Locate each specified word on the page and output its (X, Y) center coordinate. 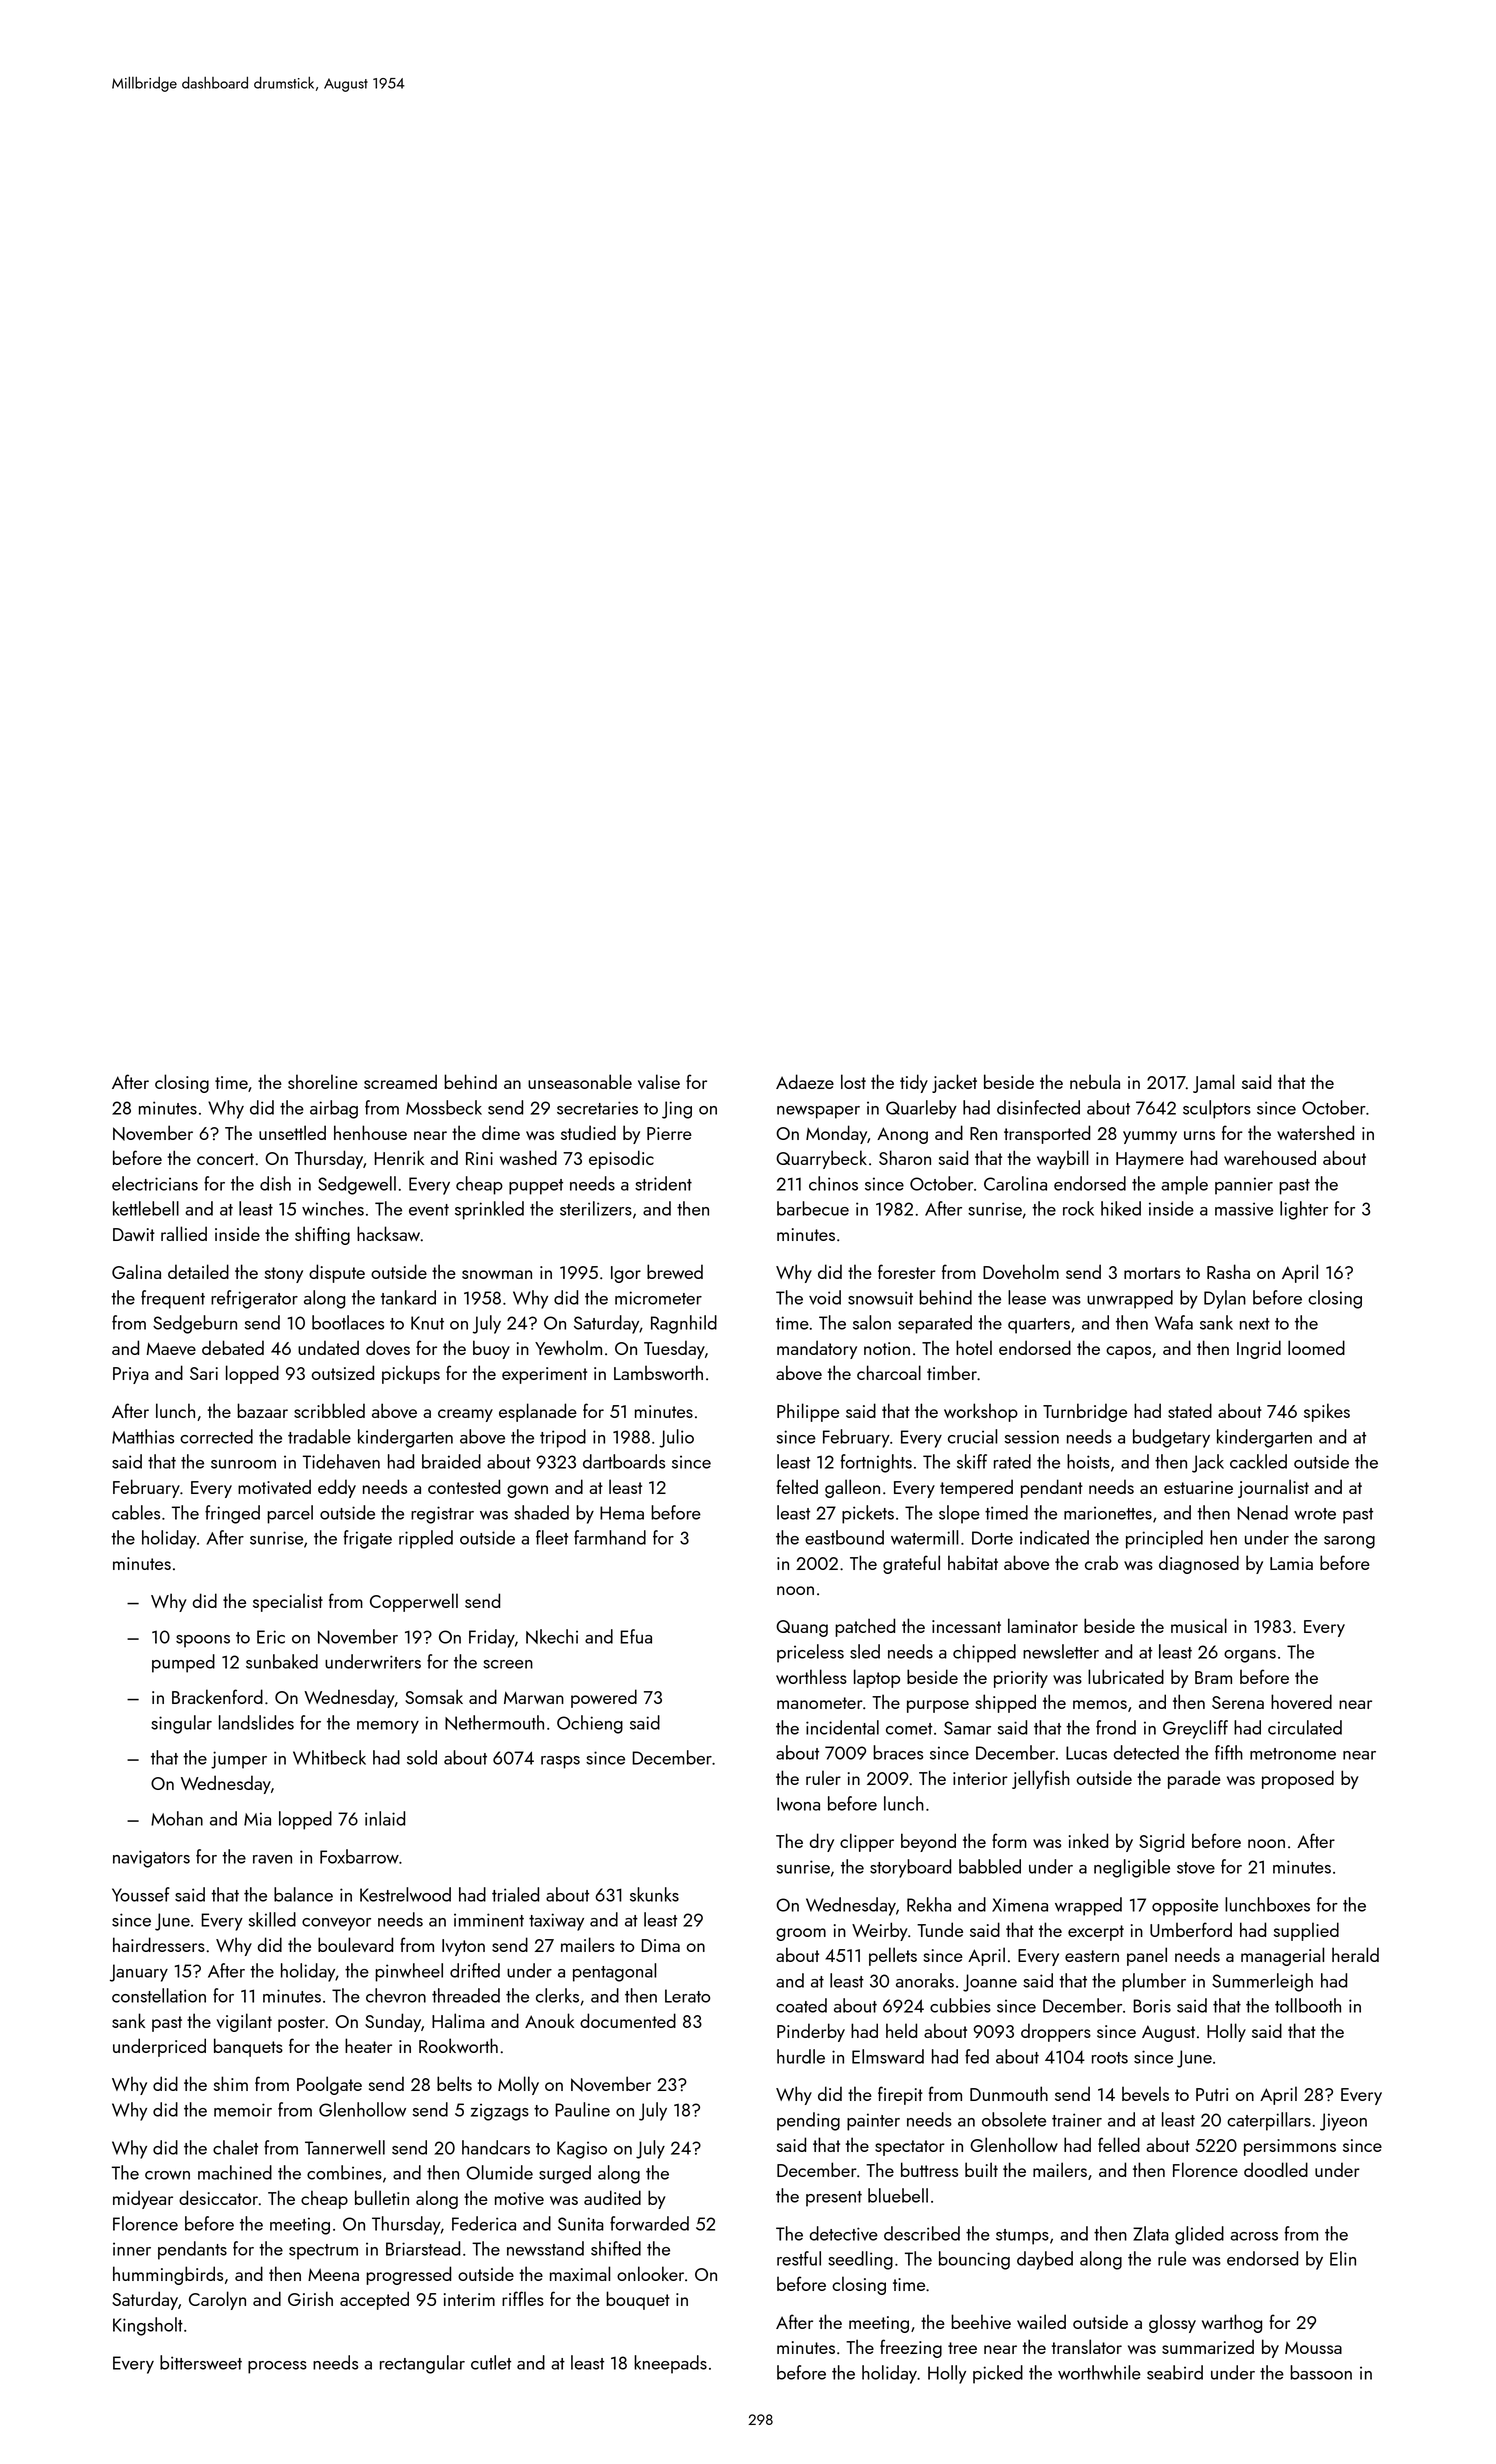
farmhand (610, 1537)
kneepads (670, 2364)
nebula (1095, 1081)
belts (454, 2083)
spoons (203, 1641)
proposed (1298, 1779)
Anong (902, 1135)
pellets (893, 1956)
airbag (334, 1109)
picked (998, 2374)
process (277, 2367)
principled (1164, 1539)
